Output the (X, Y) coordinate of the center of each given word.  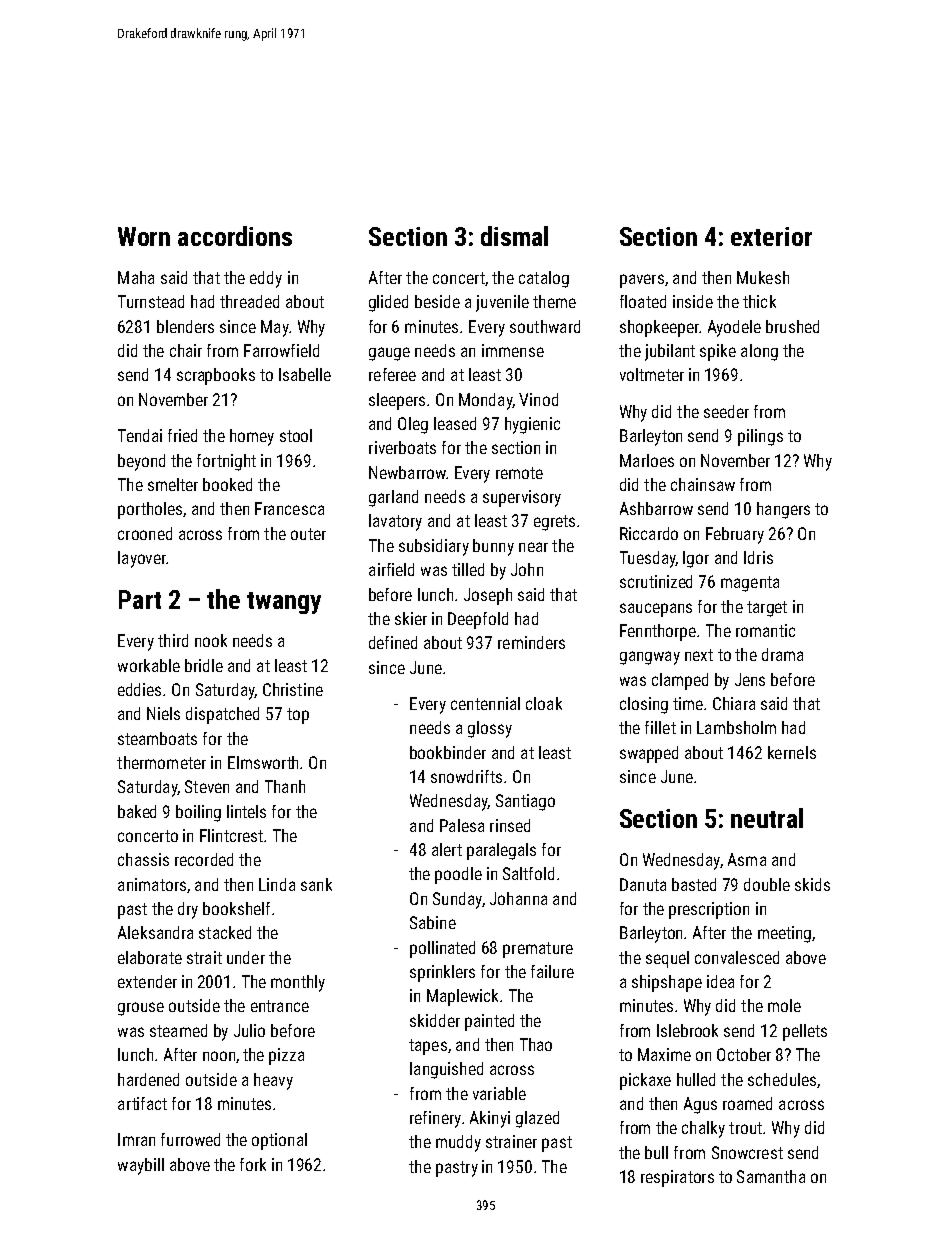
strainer (511, 1141)
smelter (173, 484)
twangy (284, 603)
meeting (784, 934)
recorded (204, 859)
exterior (771, 236)
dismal (514, 236)
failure (552, 971)
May (275, 328)
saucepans (656, 610)
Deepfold (478, 620)
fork (253, 1164)
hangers (783, 510)
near (533, 547)
